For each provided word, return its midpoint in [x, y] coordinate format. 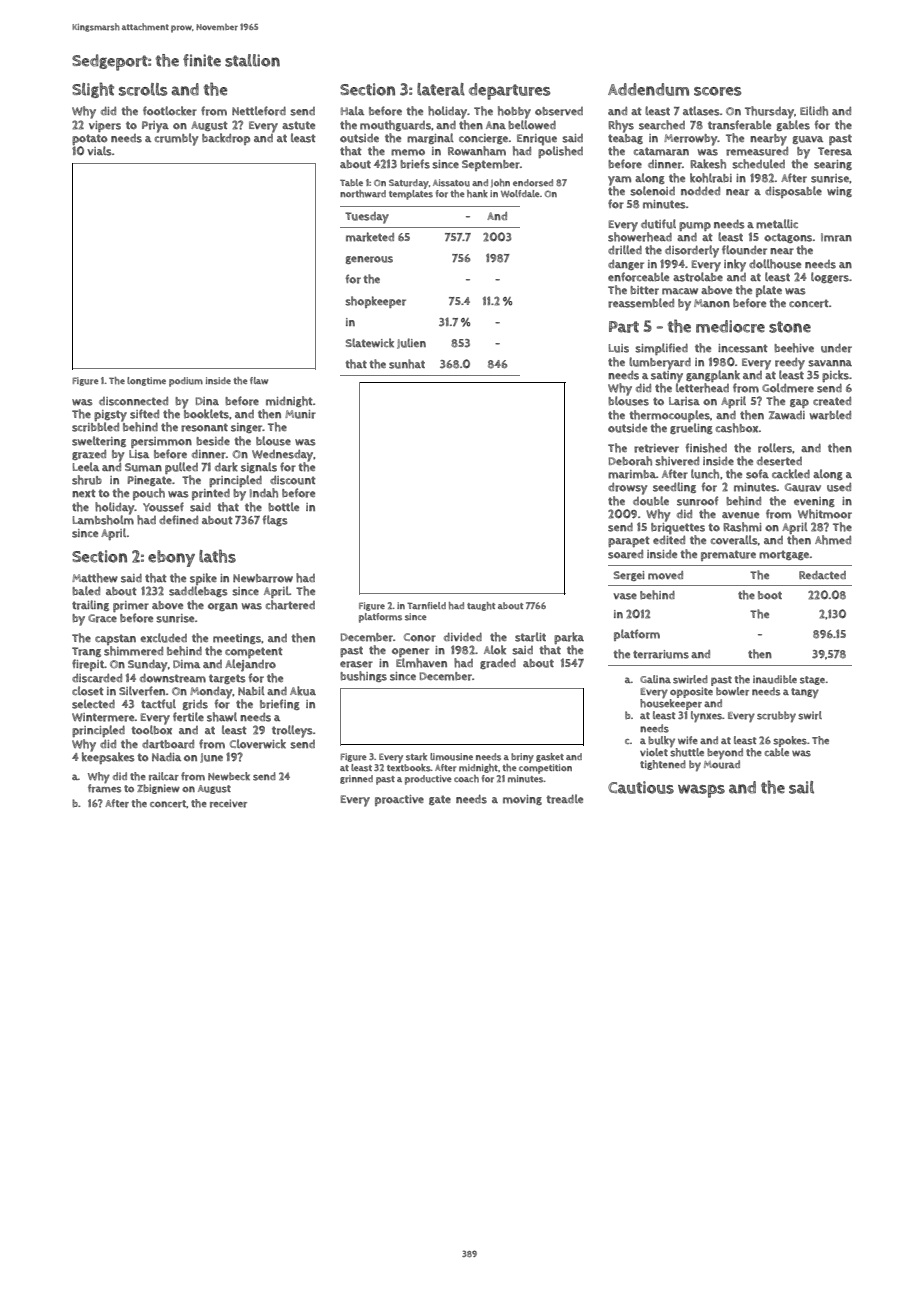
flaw [259, 380]
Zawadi [787, 415]
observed [559, 111]
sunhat [407, 364]
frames [104, 788]
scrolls [143, 89]
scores [717, 91]
